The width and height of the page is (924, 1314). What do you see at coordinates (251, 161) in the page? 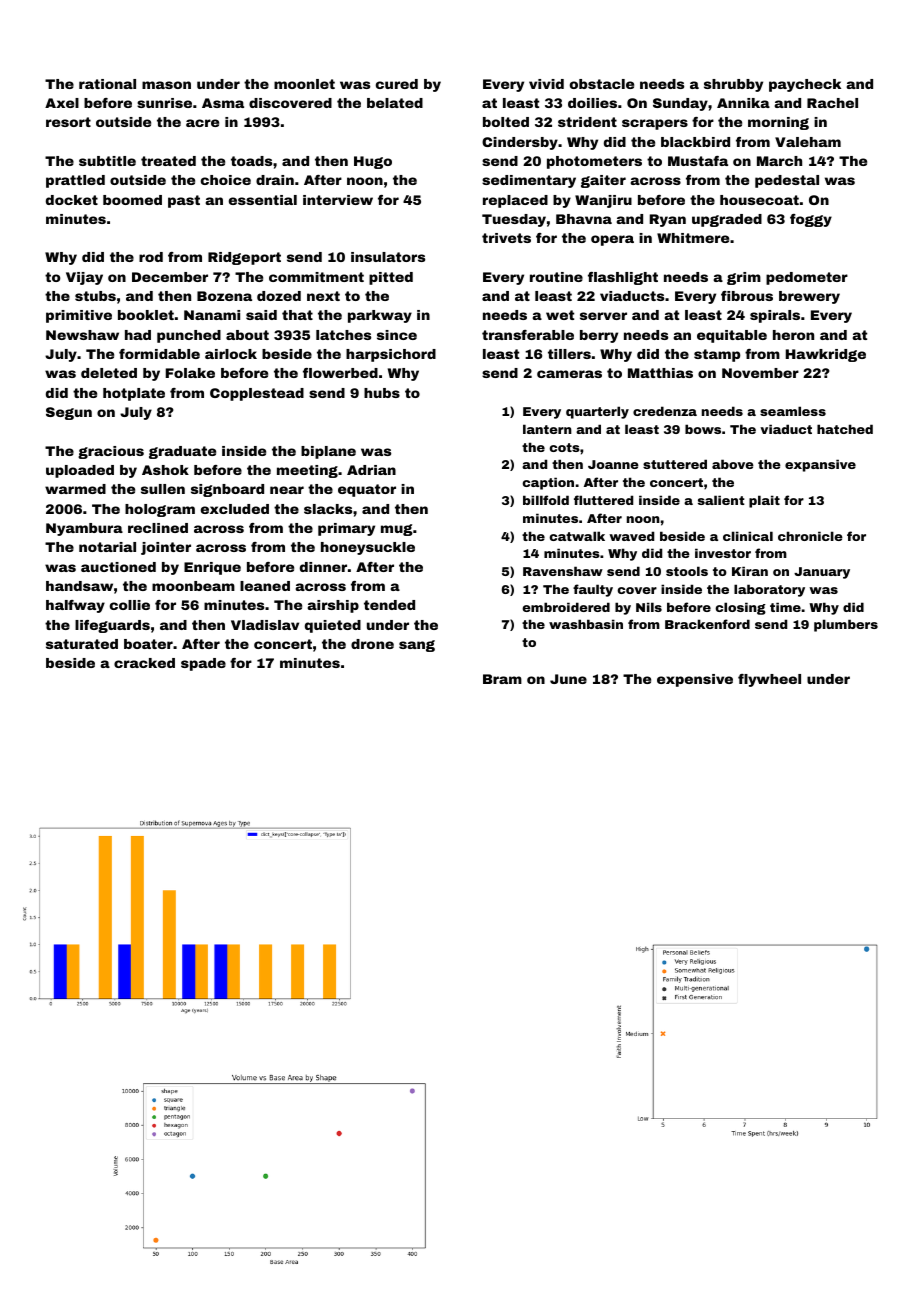
I see `toads` at bounding box center [251, 161].
